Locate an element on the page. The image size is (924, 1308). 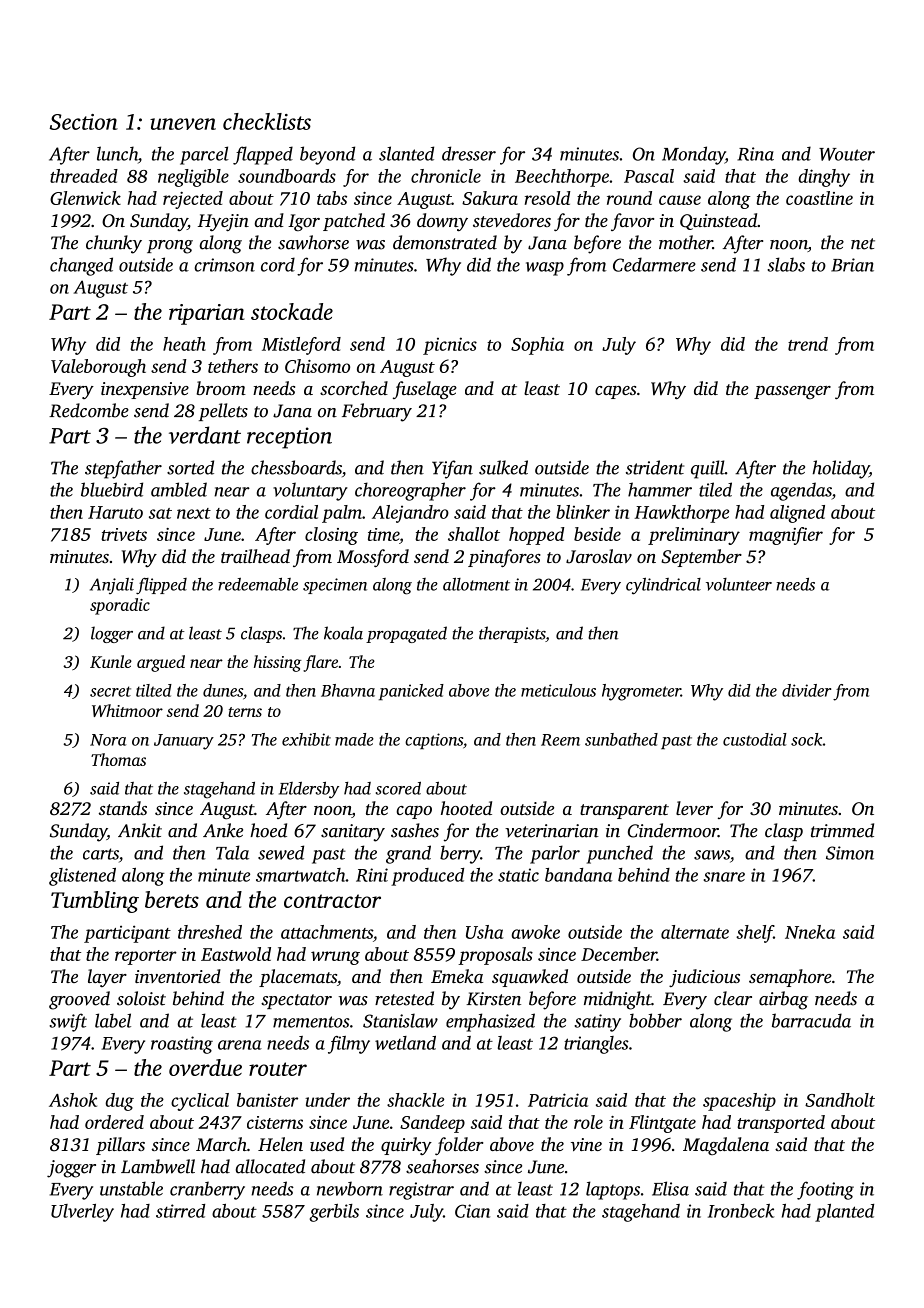
sulked is located at coordinates (503, 467).
